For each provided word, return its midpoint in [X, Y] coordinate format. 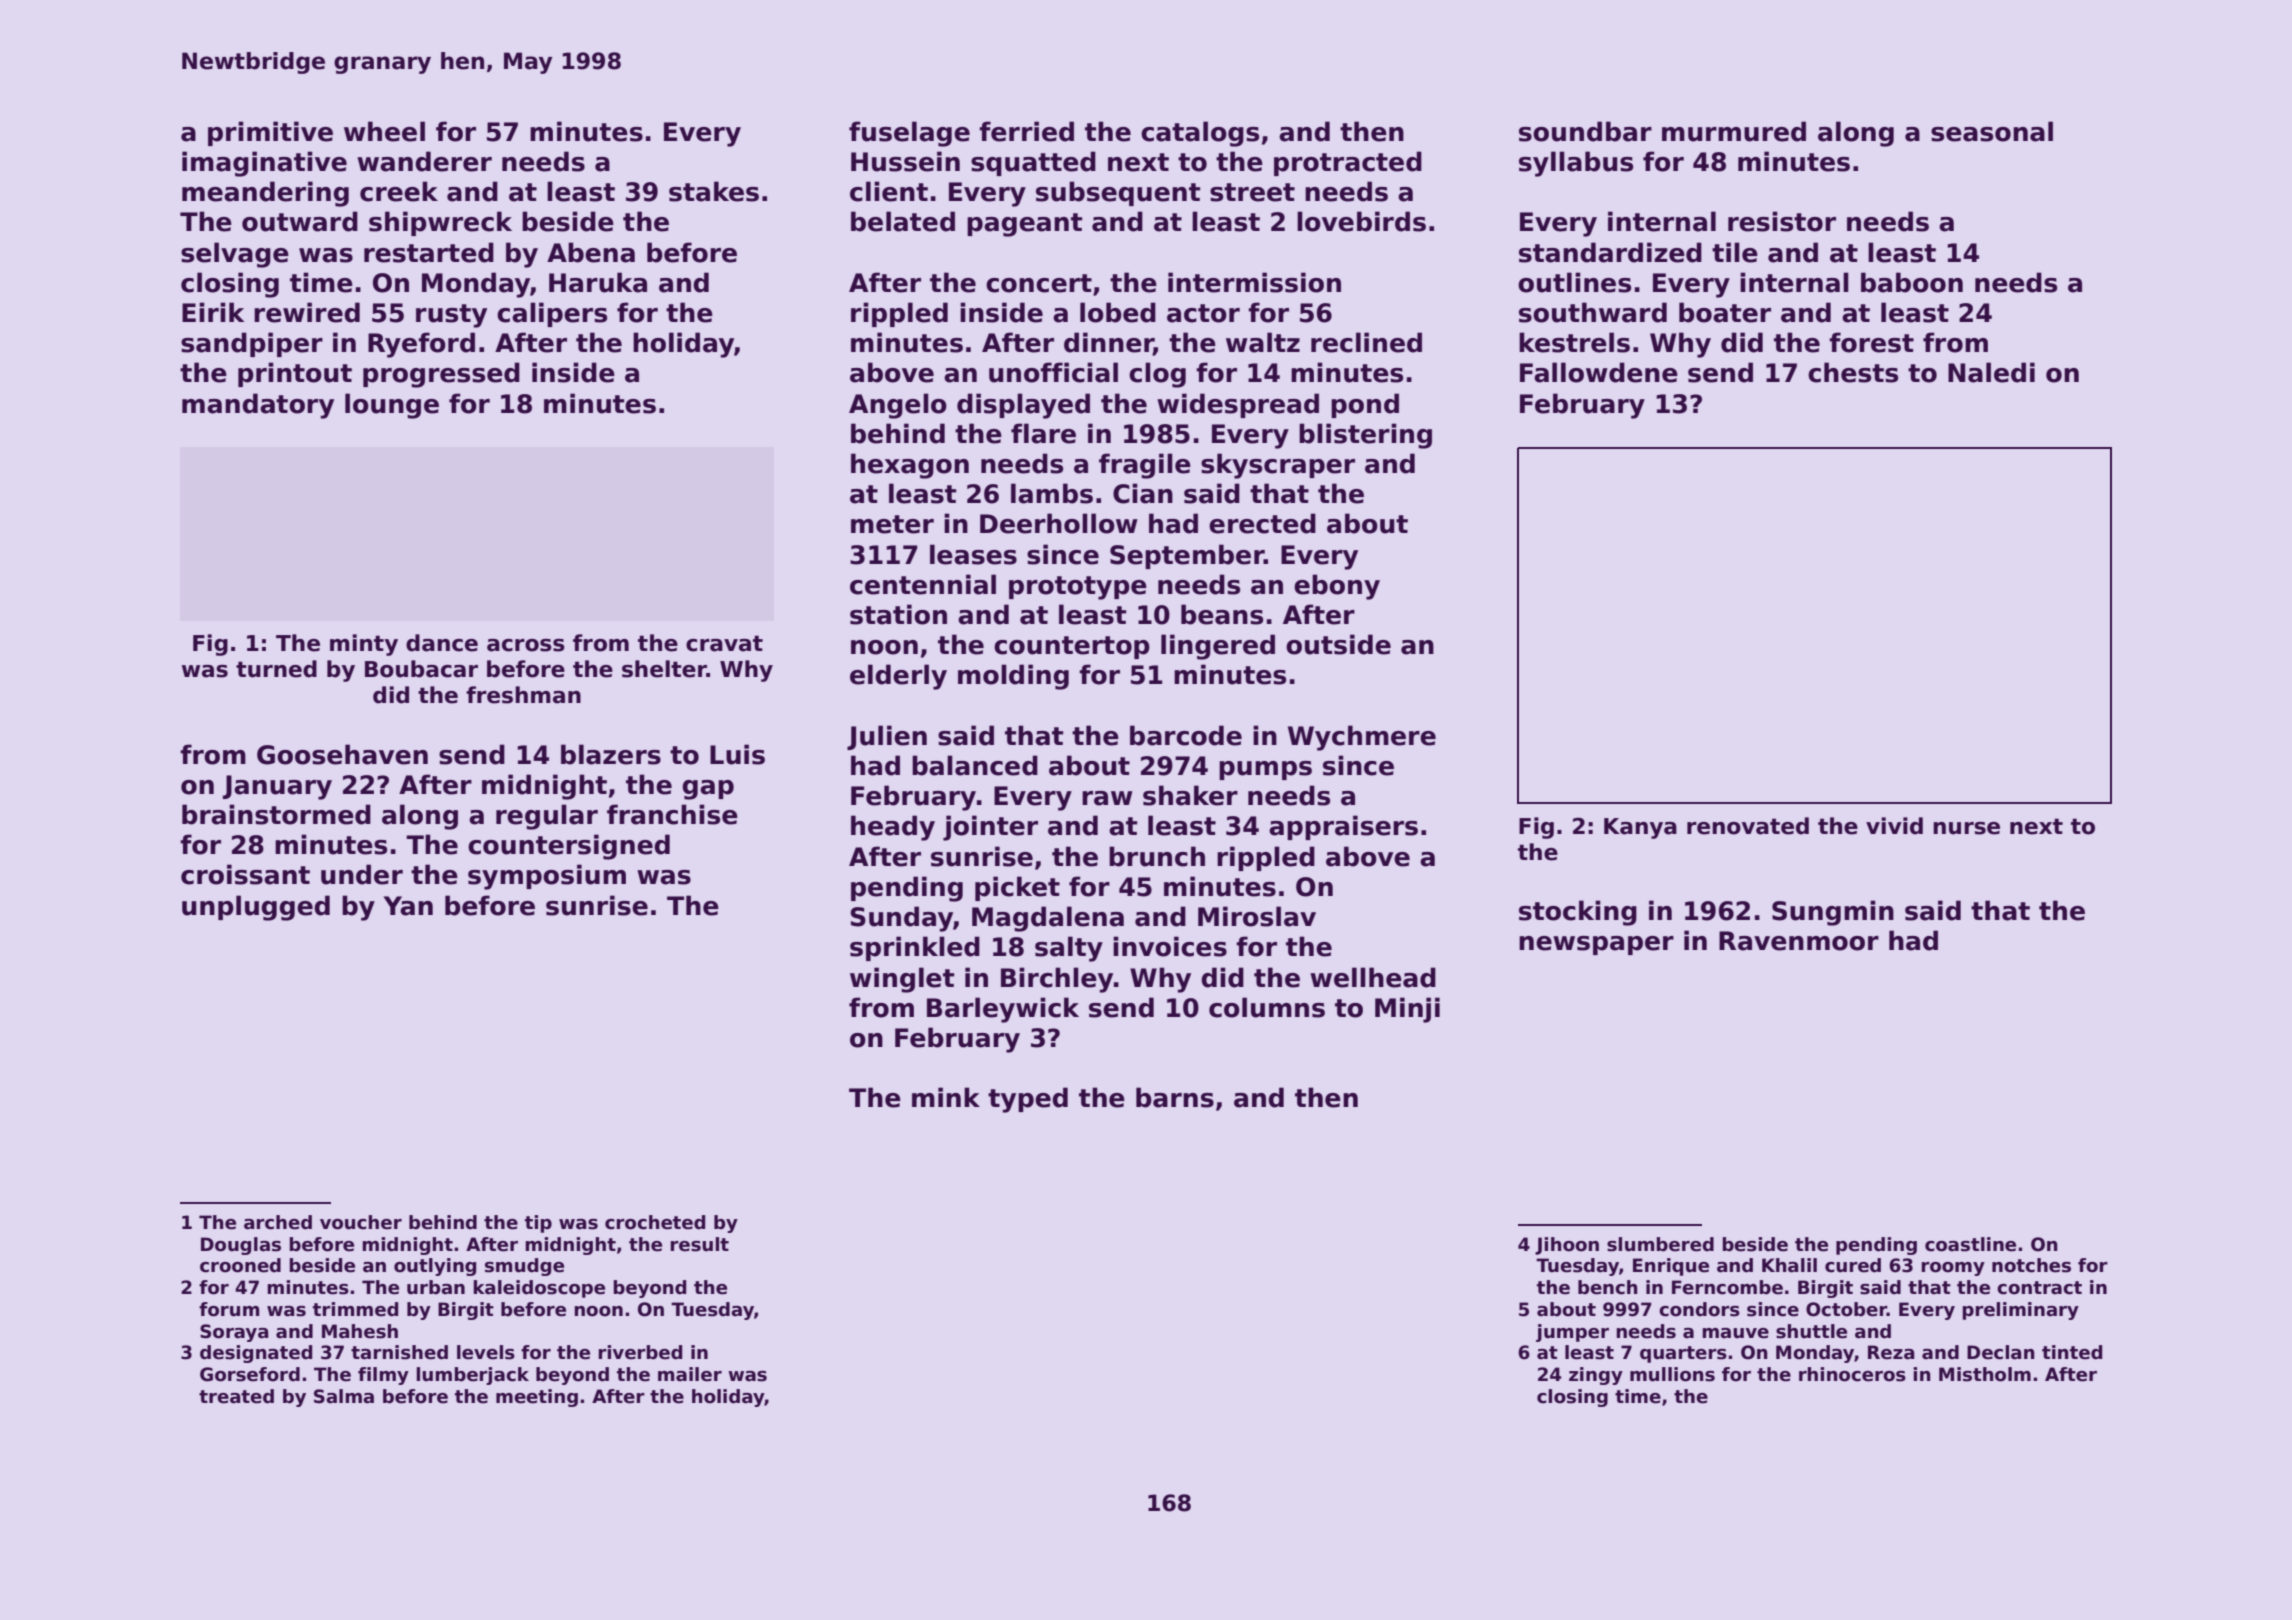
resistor [1782, 221]
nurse [1966, 828]
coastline [1970, 1244]
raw [1107, 798]
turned [276, 669]
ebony [1337, 587]
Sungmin [1833, 913]
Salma [344, 1396]
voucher [361, 1222]
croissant [245, 874]
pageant [1024, 225]
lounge [392, 406]
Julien [887, 737]
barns [1175, 1097]
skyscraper [1278, 466]
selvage [235, 255]
